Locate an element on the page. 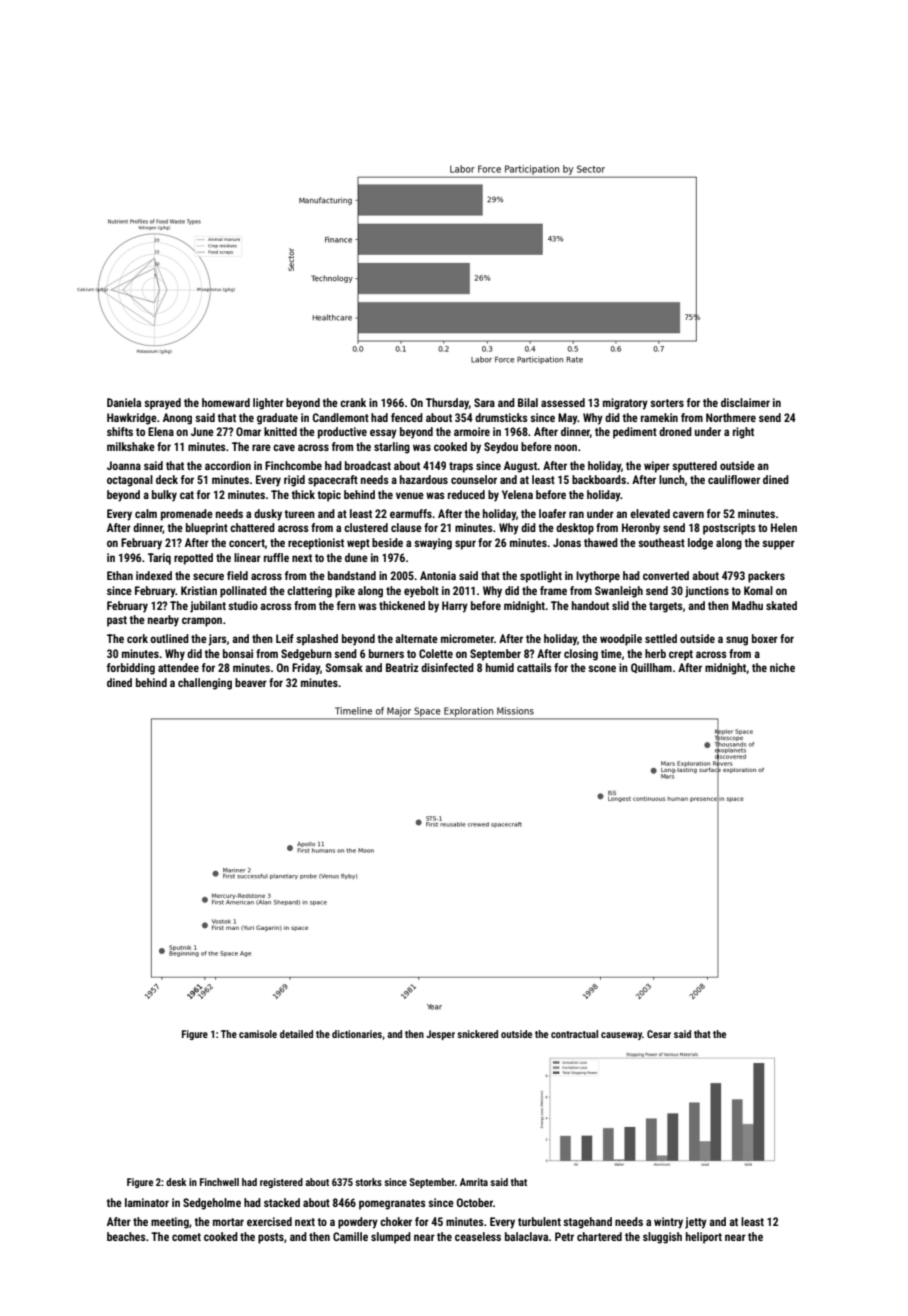 Image resolution: width=908 pixels, height=1316 pixels. lighter is located at coordinates (268, 404).
